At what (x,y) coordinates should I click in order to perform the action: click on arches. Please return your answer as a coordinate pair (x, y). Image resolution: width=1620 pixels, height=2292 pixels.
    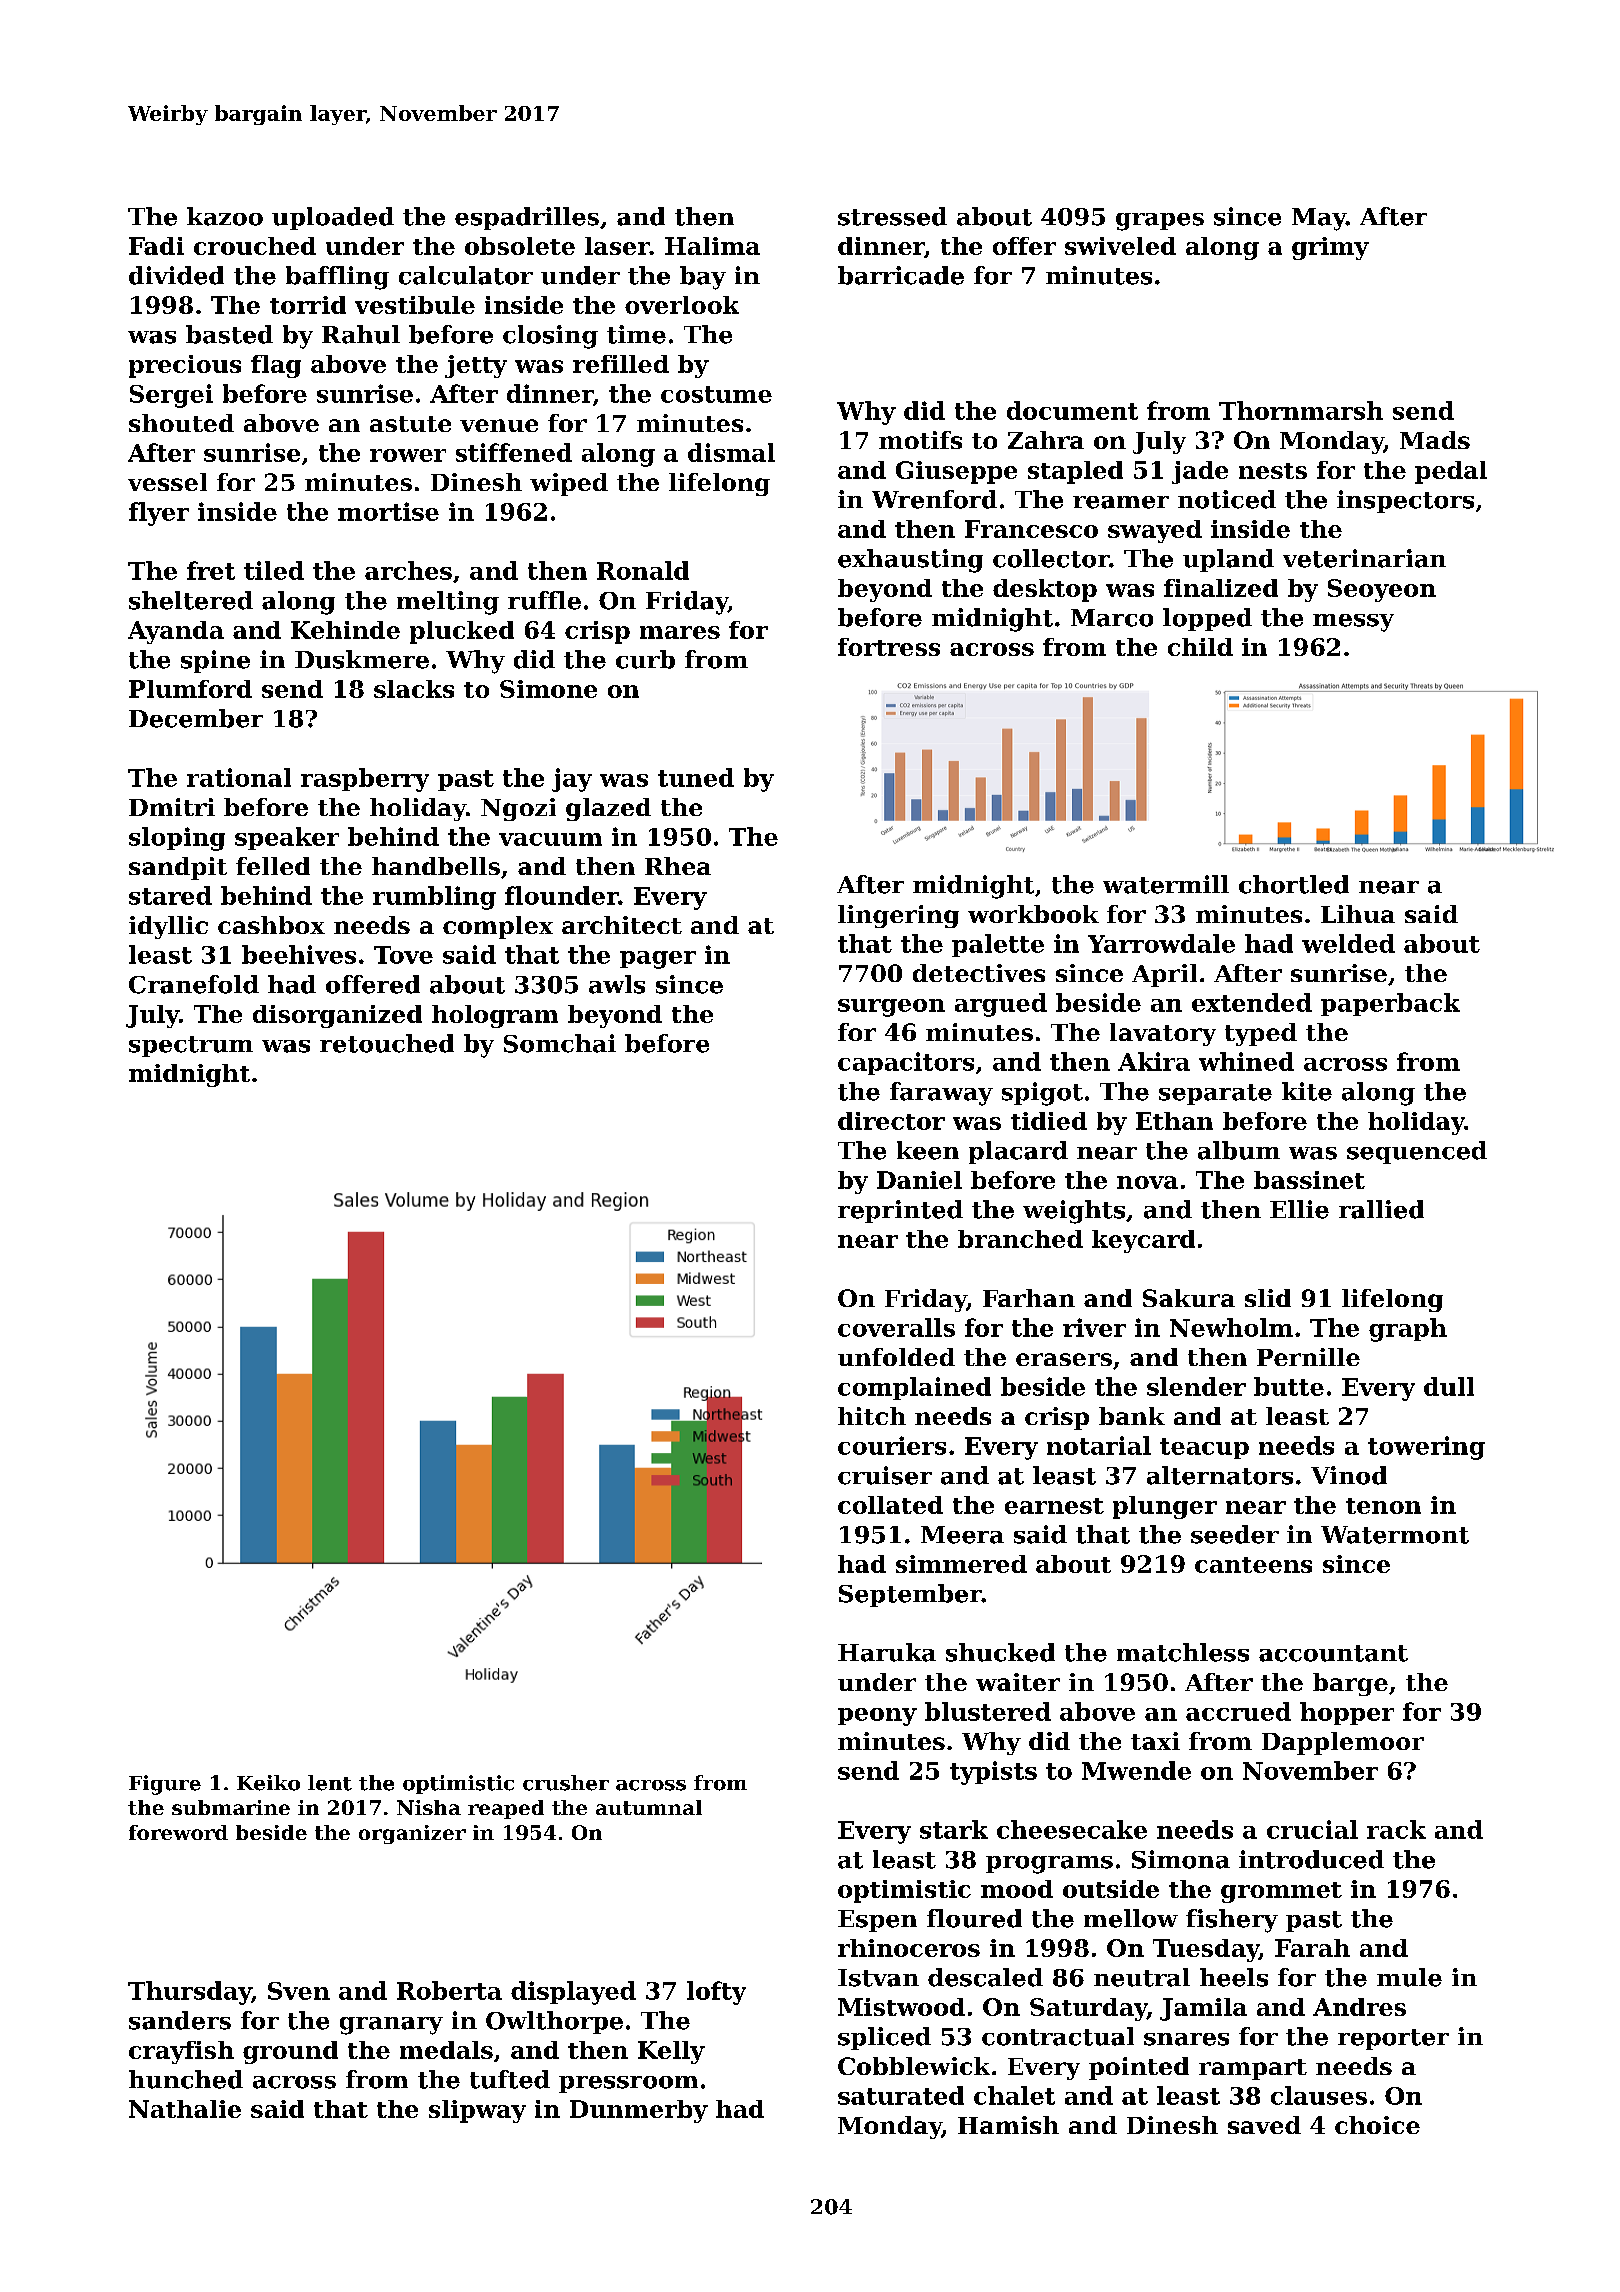
    Looking at the image, I should click on (408, 570).
